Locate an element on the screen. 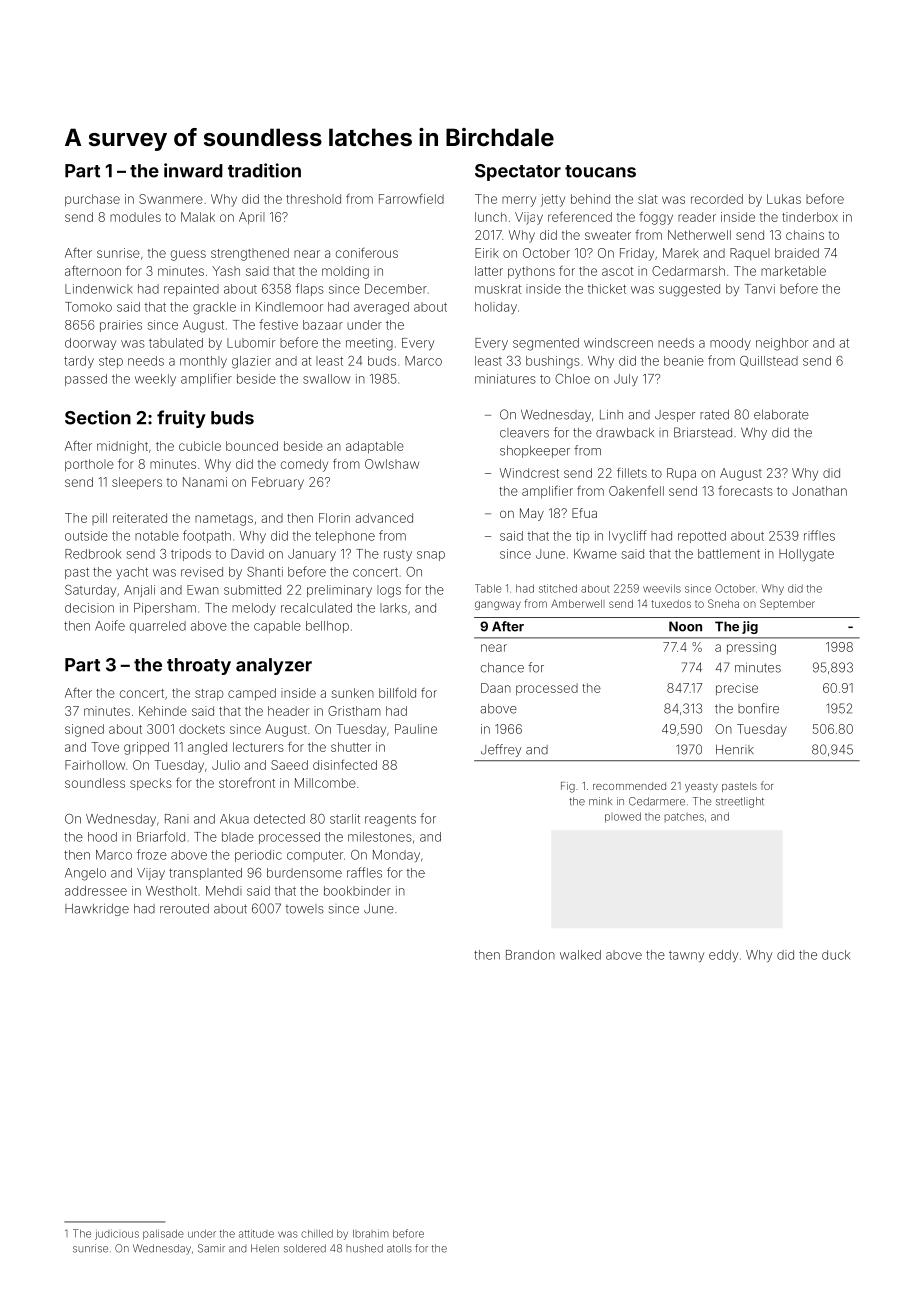 The width and height of the screenshot is (924, 1308). gripped is located at coordinates (146, 748).
